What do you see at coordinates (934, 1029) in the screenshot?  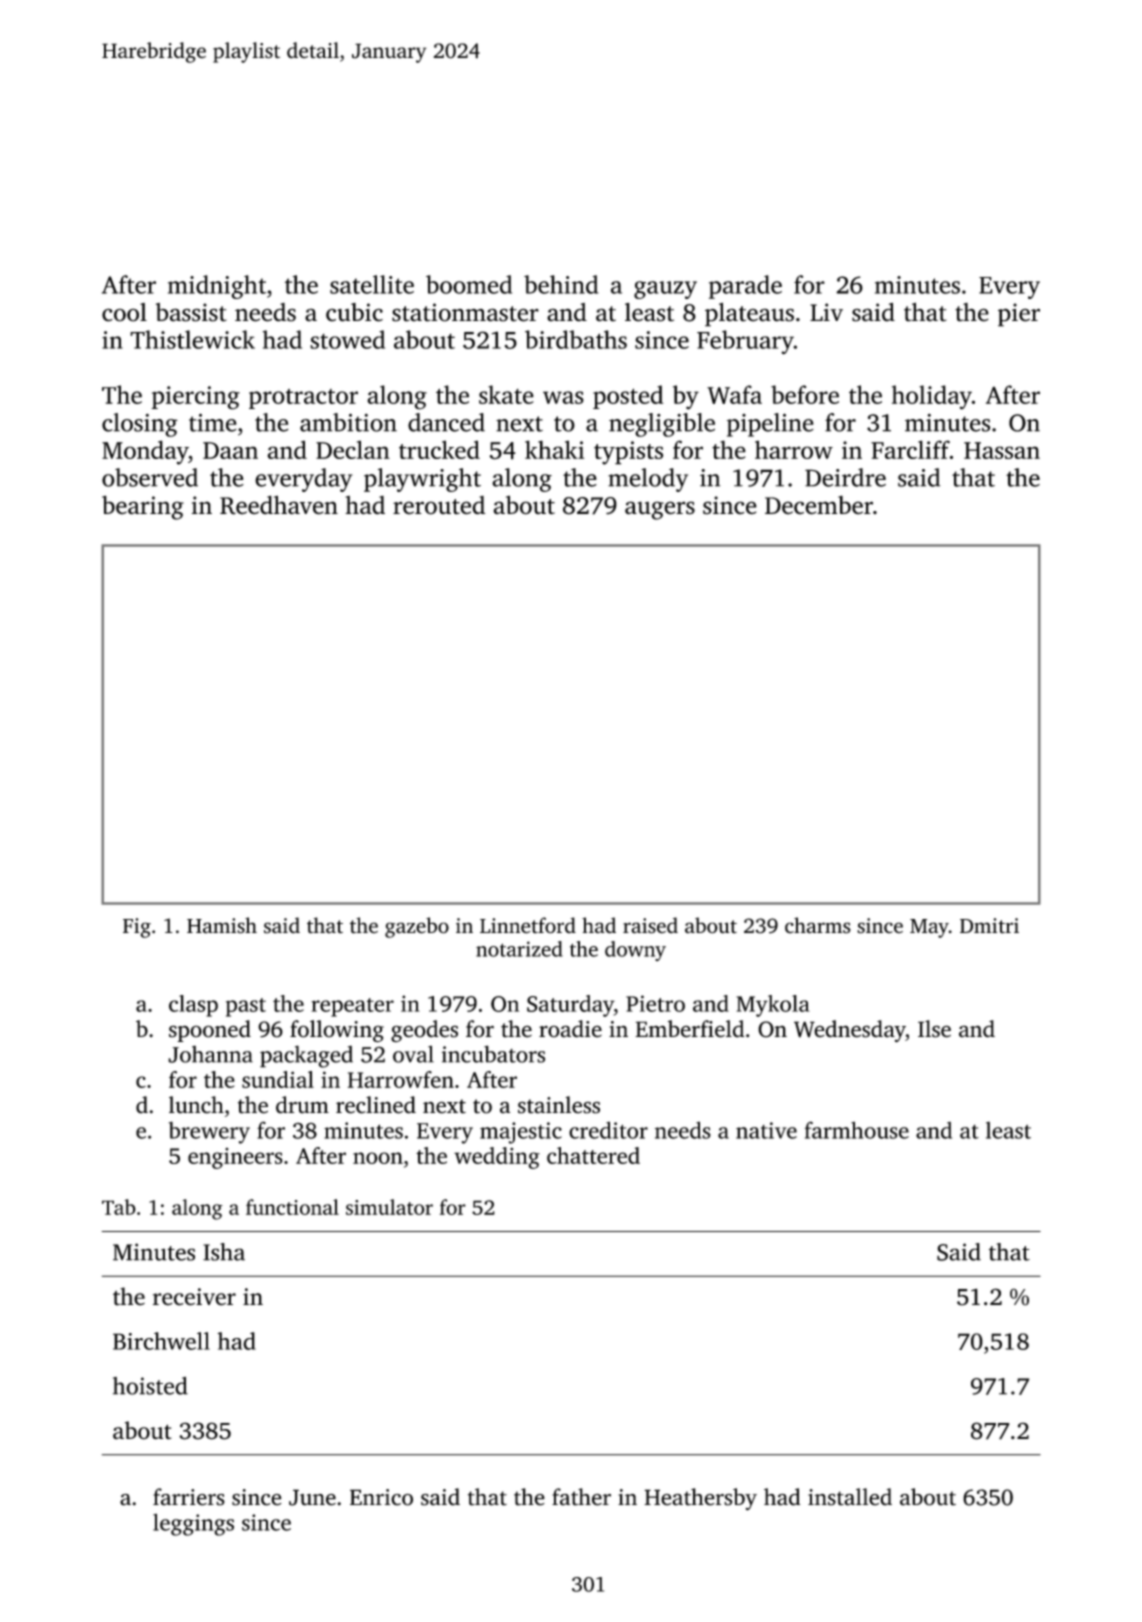 I see `Ilse` at bounding box center [934, 1029].
